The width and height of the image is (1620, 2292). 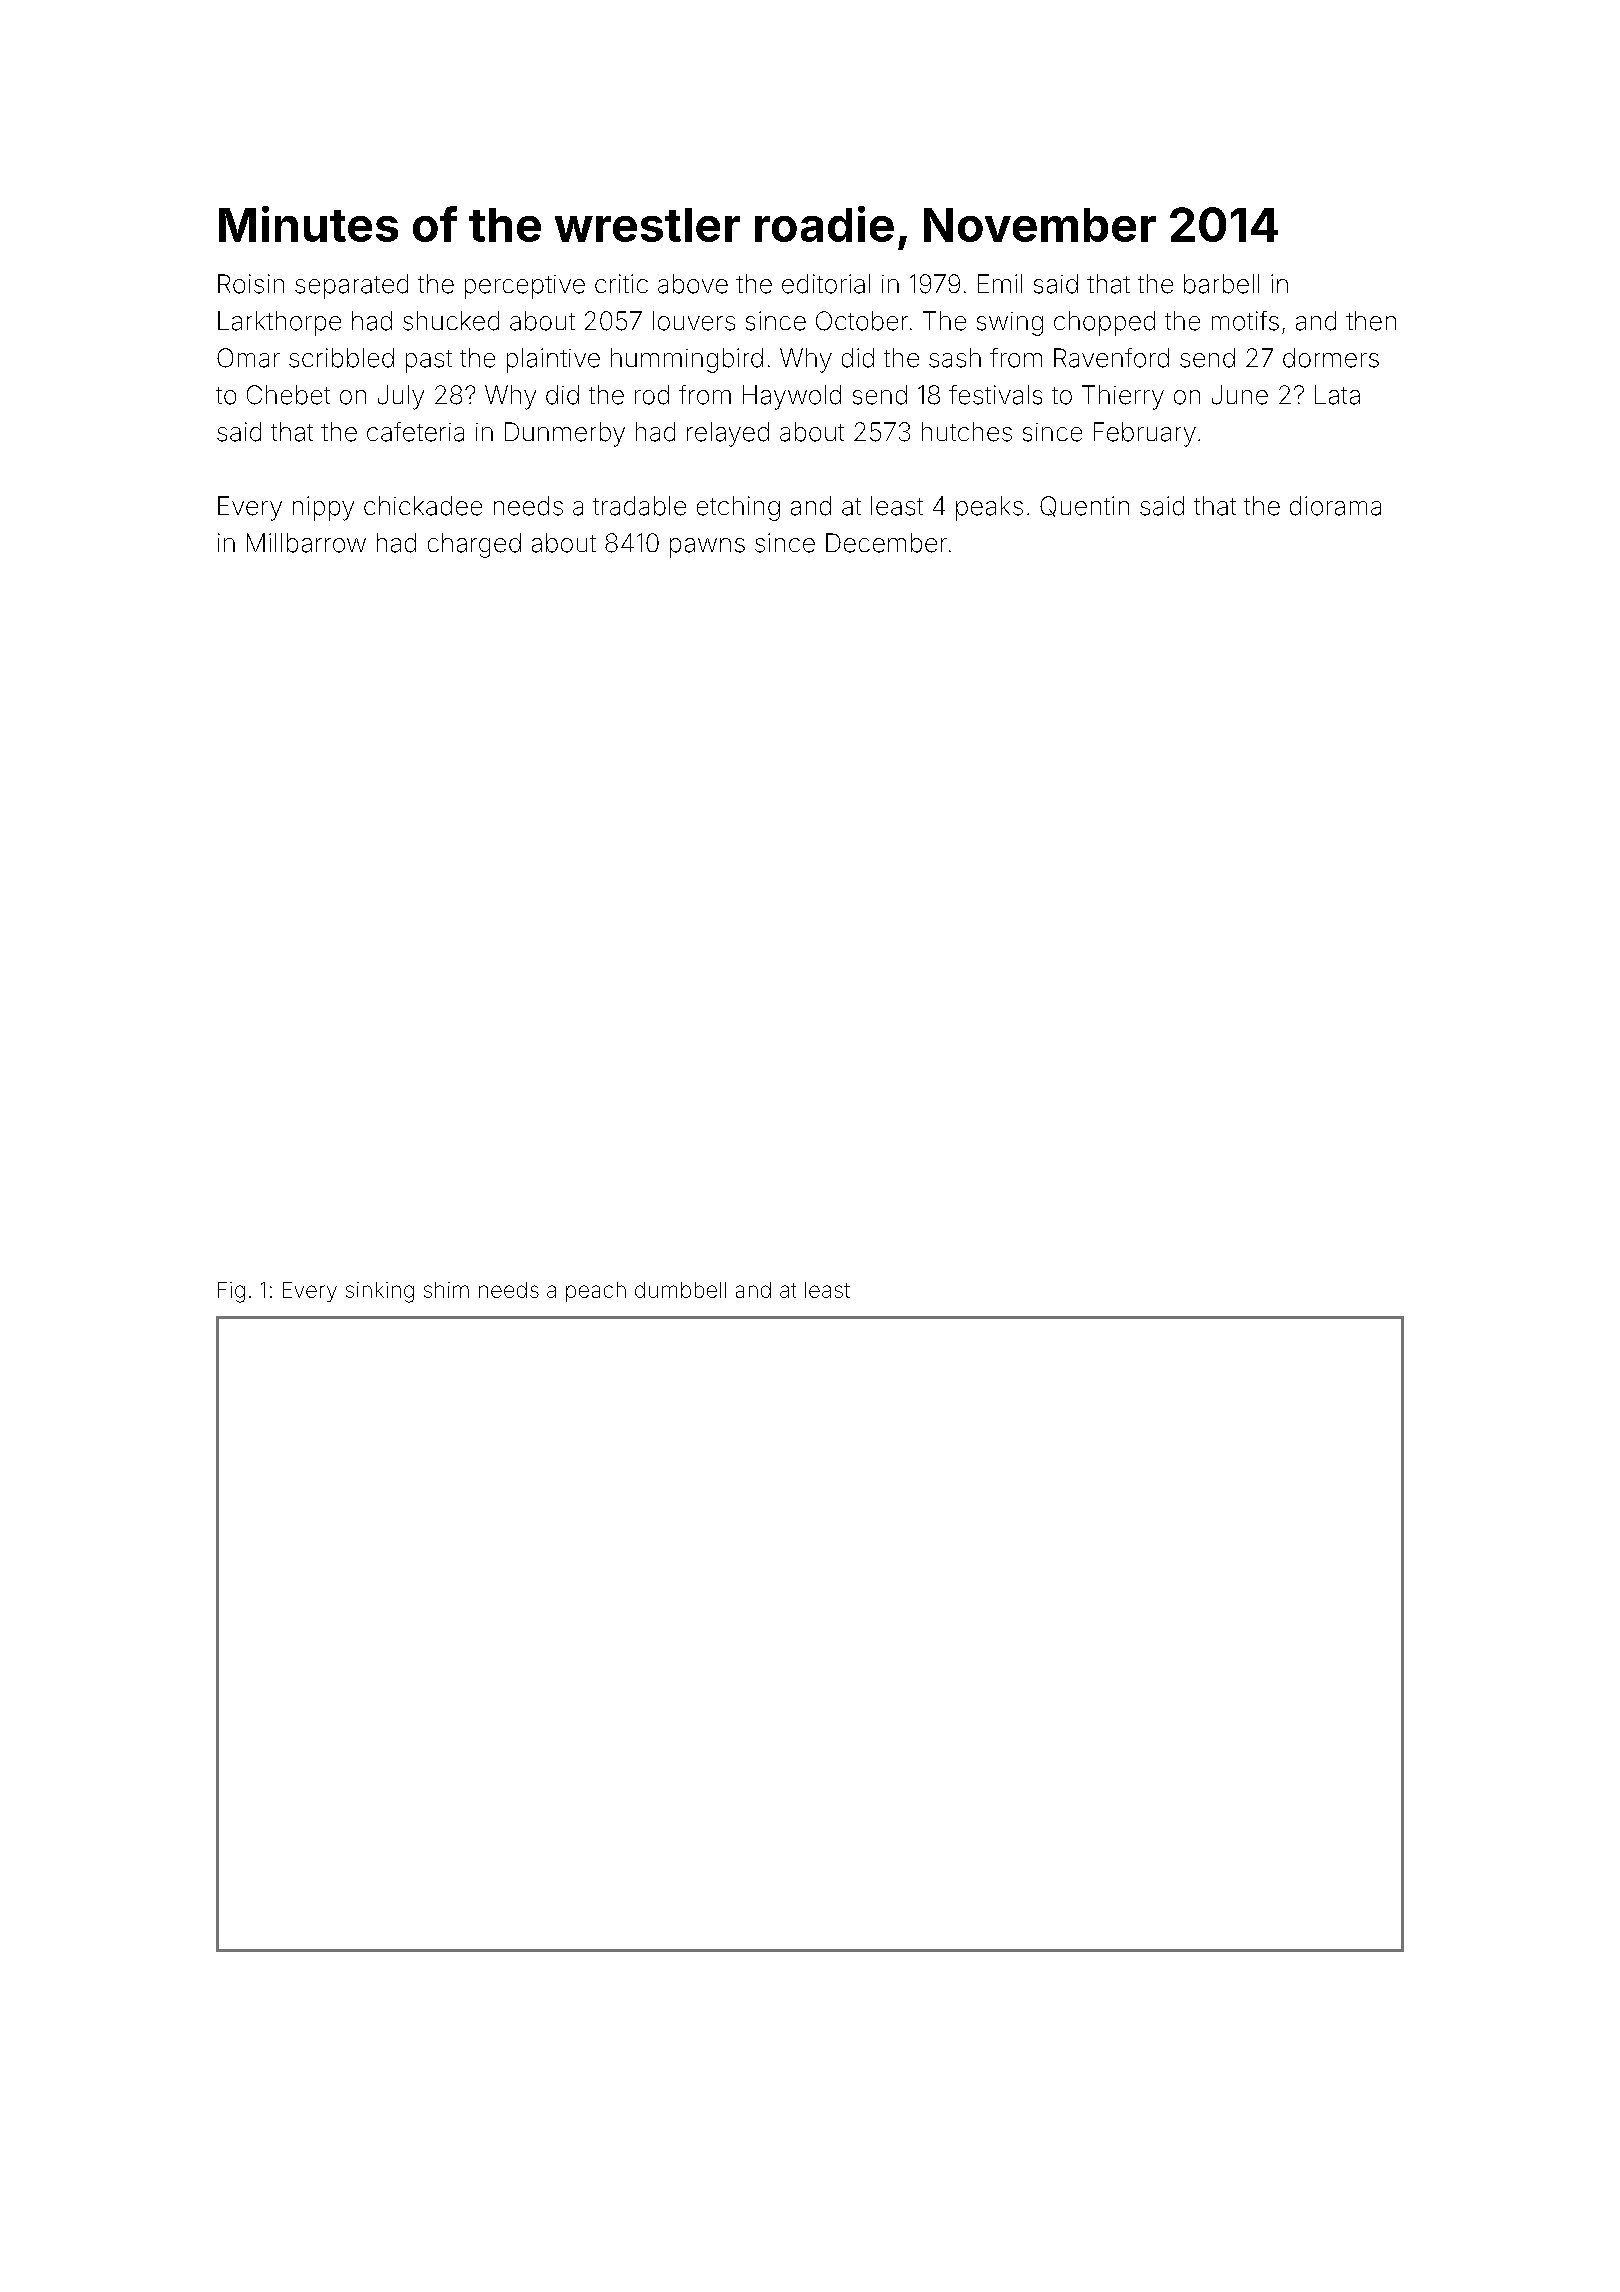 What do you see at coordinates (231, 1292) in the image?
I see `Fig` at bounding box center [231, 1292].
